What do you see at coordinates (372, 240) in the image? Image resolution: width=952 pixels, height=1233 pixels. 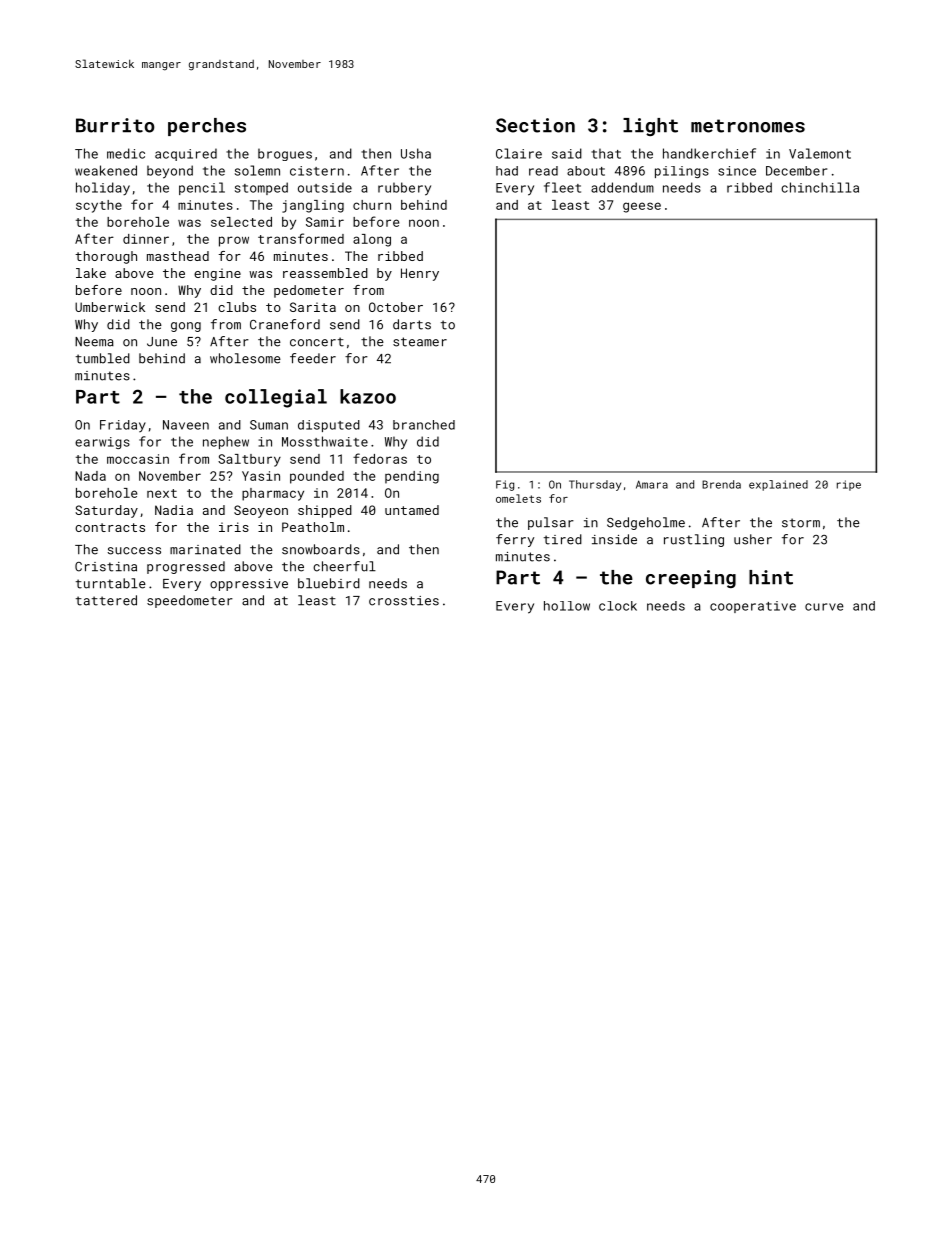 I see `along` at bounding box center [372, 240].
